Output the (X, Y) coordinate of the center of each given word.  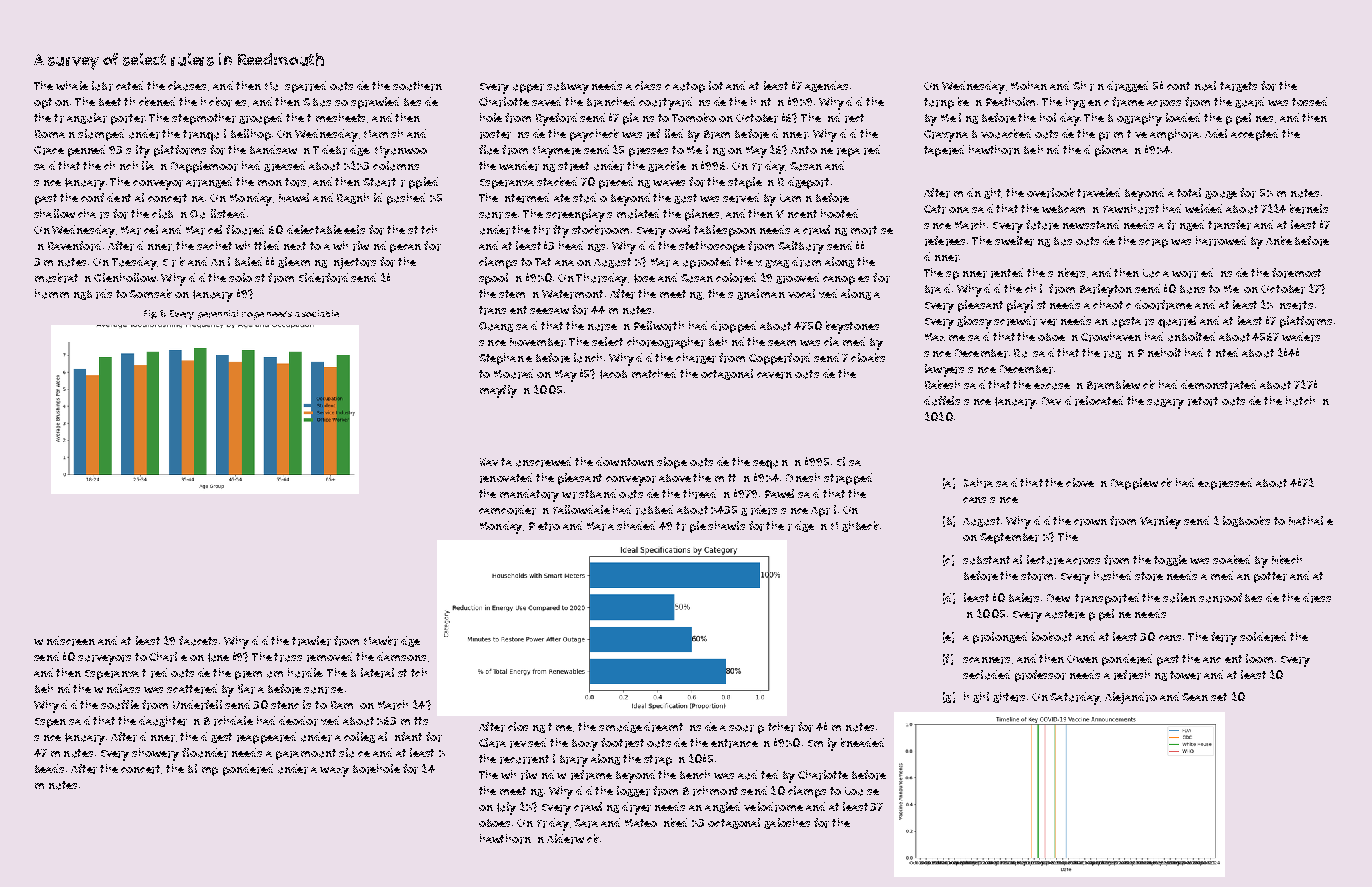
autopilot (698, 87)
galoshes (787, 823)
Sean (1195, 697)
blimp (203, 770)
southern (417, 86)
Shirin (1088, 86)
